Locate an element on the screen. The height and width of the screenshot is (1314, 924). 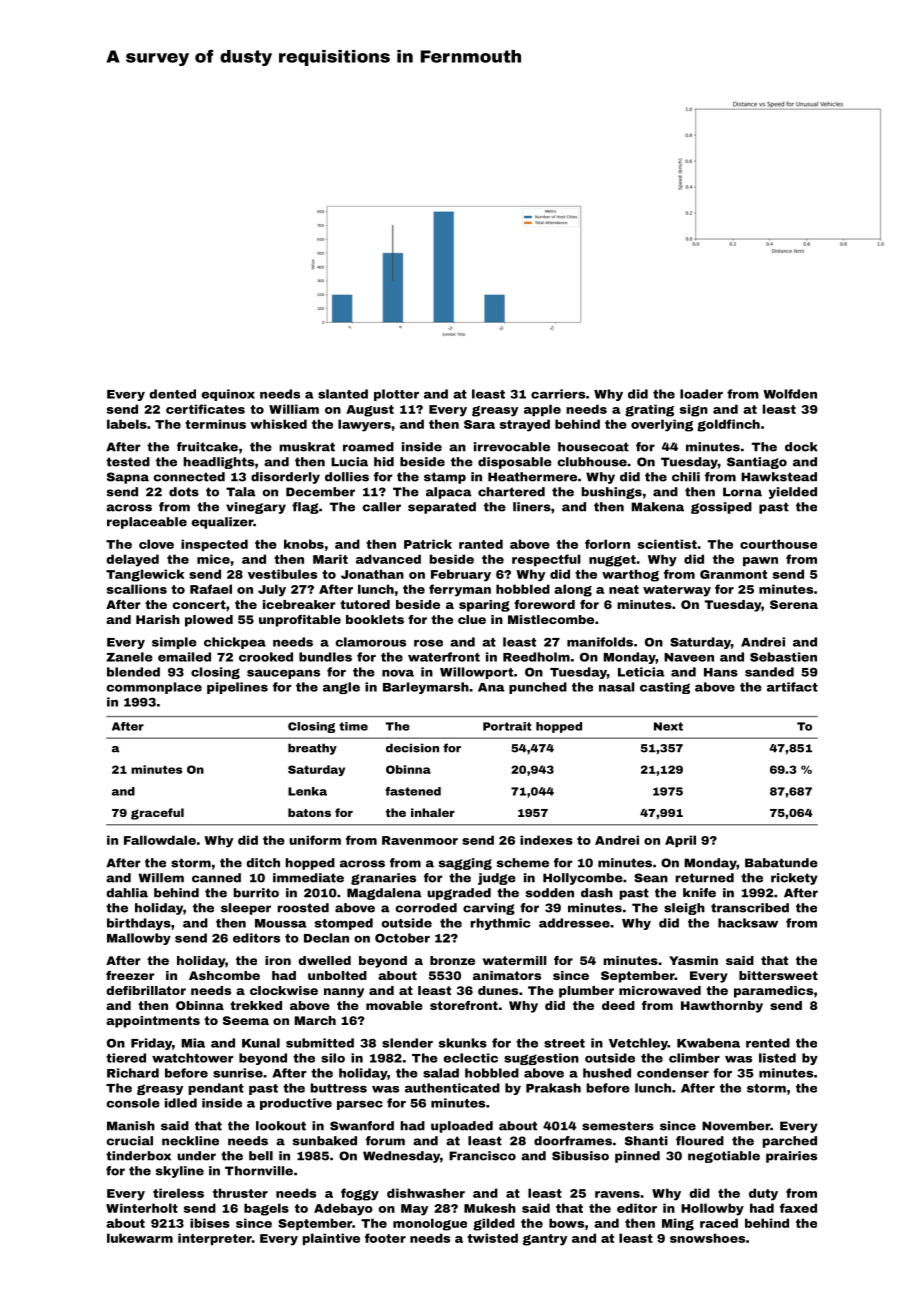
Ashcombe is located at coordinates (224, 975).
